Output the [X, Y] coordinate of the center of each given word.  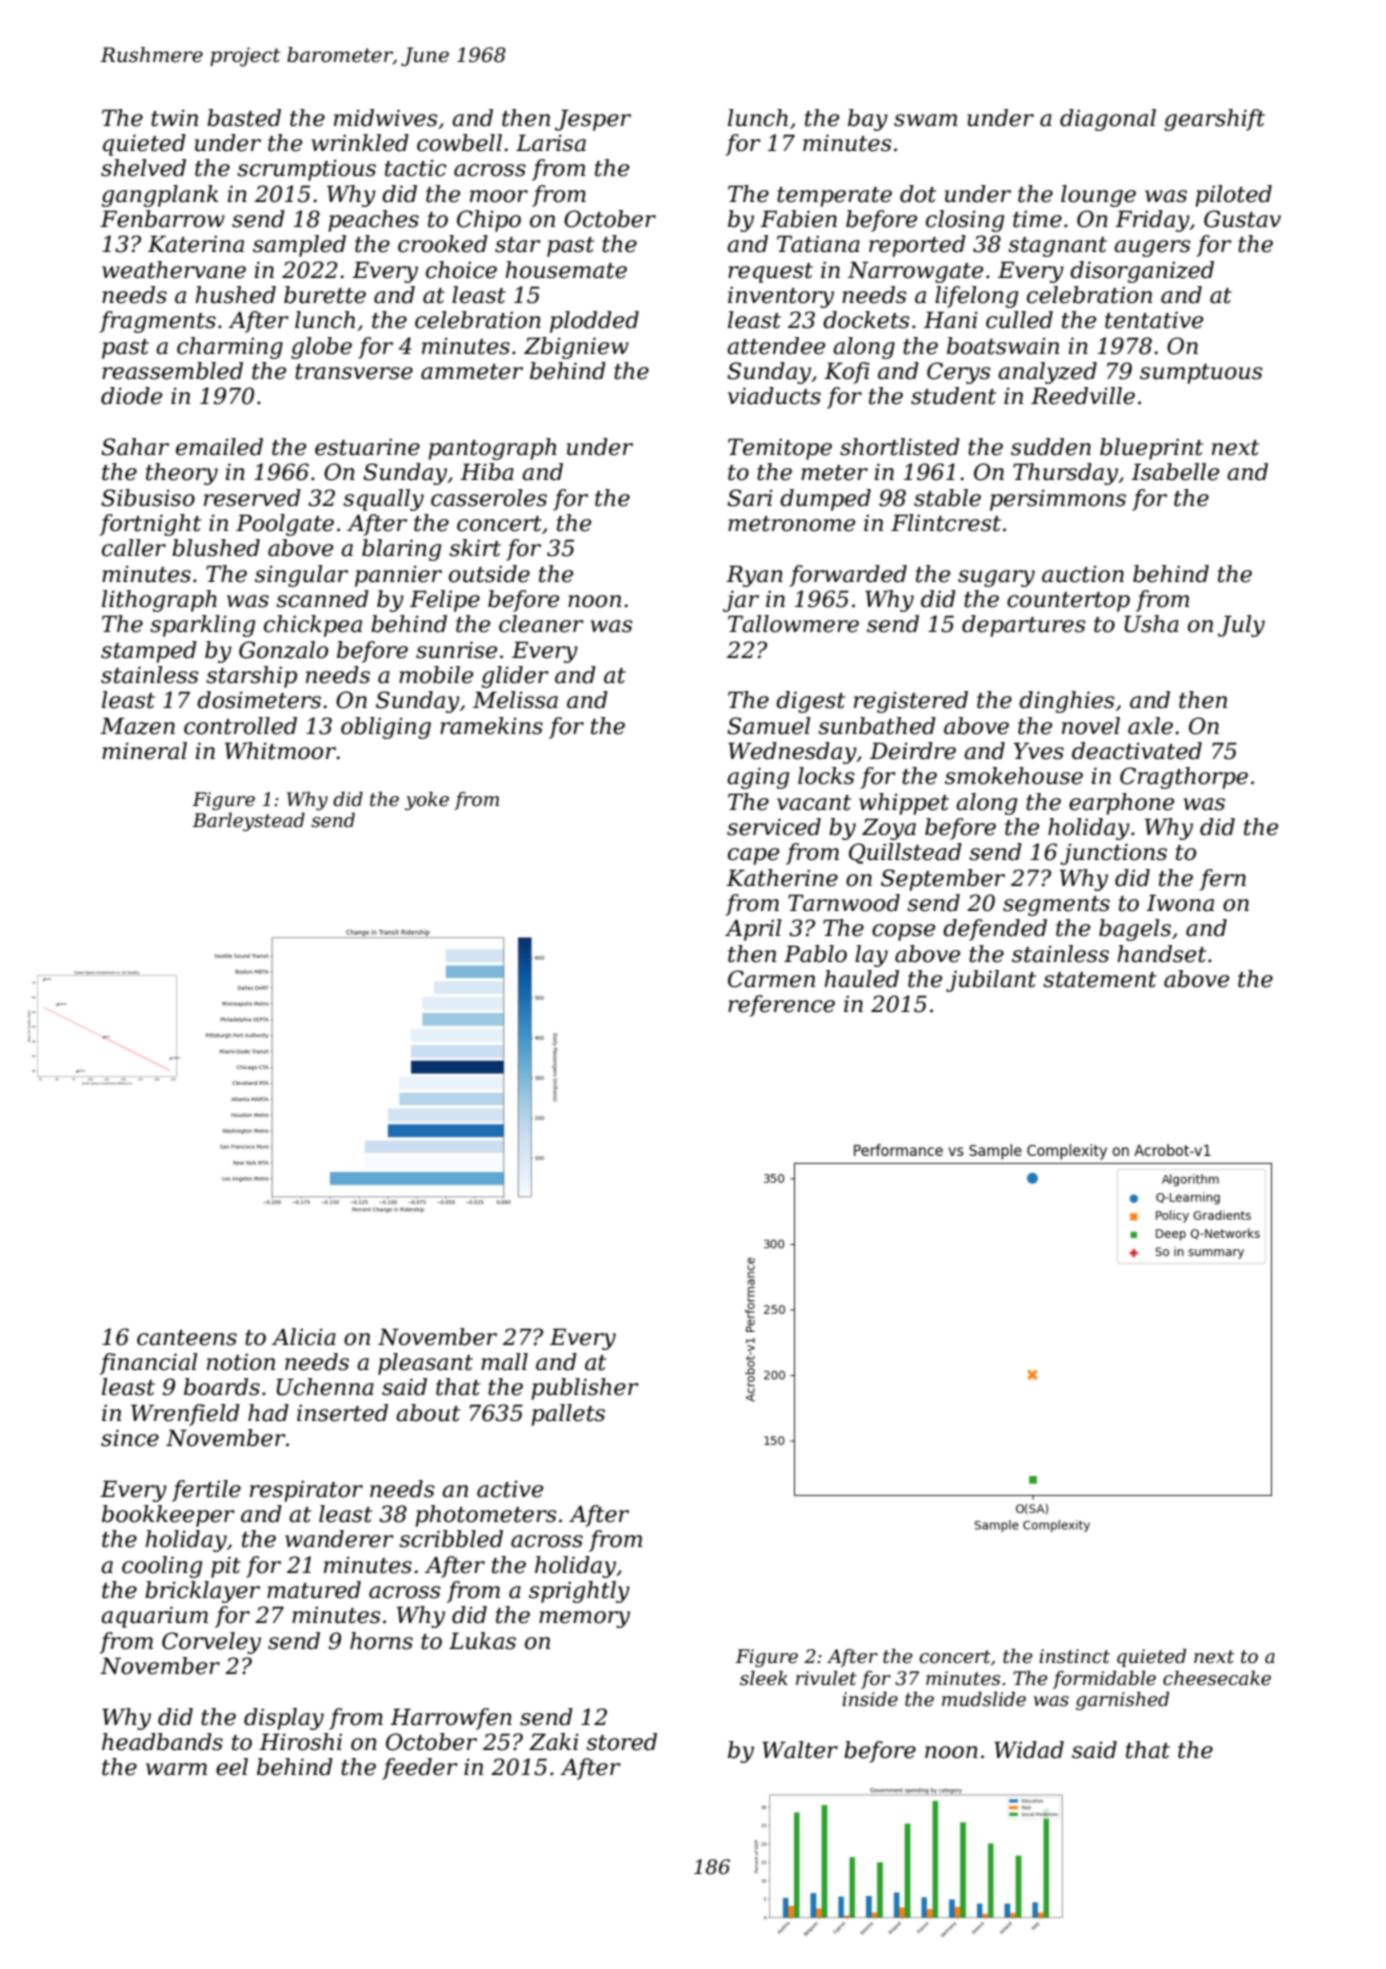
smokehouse [1014, 776]
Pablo [815, 954]
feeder [420, 1769]
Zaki [554, 1742]
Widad [1029, 1750]
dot [918, 194]
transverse [354, 372]
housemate [566, 270]
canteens [187, 1338]
